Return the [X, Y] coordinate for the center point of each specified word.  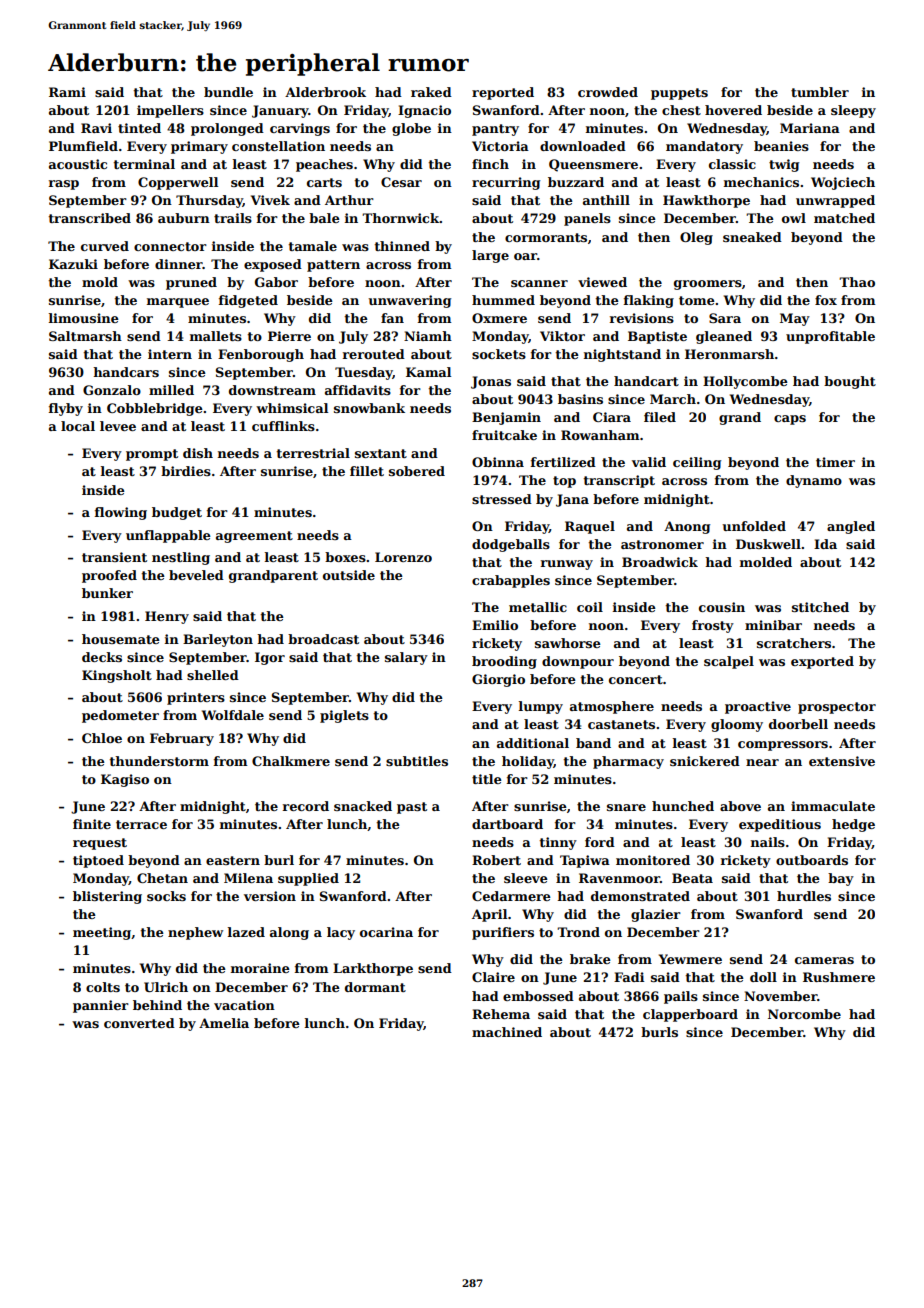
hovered [733, 110]
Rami [67, 92]
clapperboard [690, 1015]
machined [507, 1032]
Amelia [224, 1023]
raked [431, 92]
